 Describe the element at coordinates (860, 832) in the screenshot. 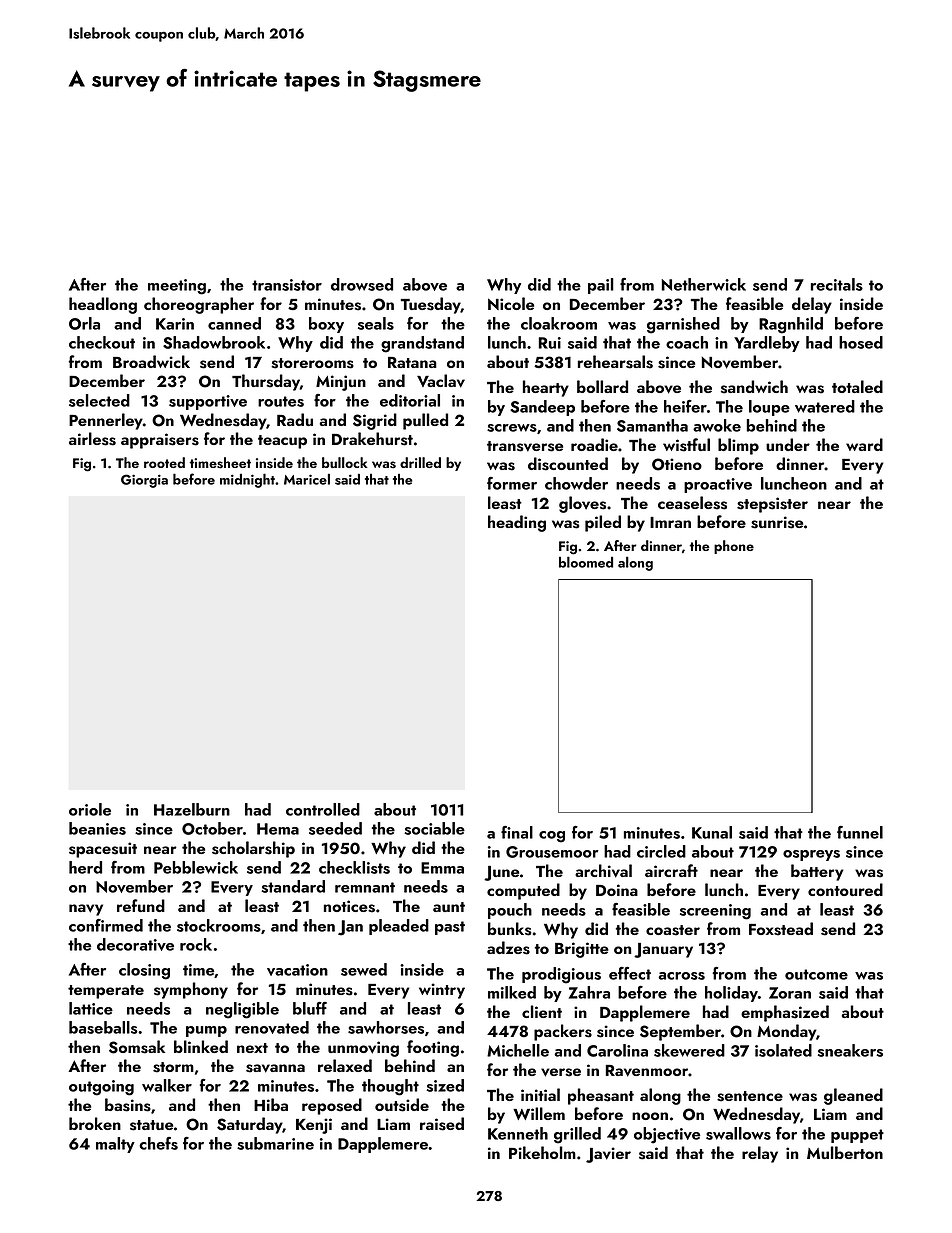

I see `funnel` at that location.
